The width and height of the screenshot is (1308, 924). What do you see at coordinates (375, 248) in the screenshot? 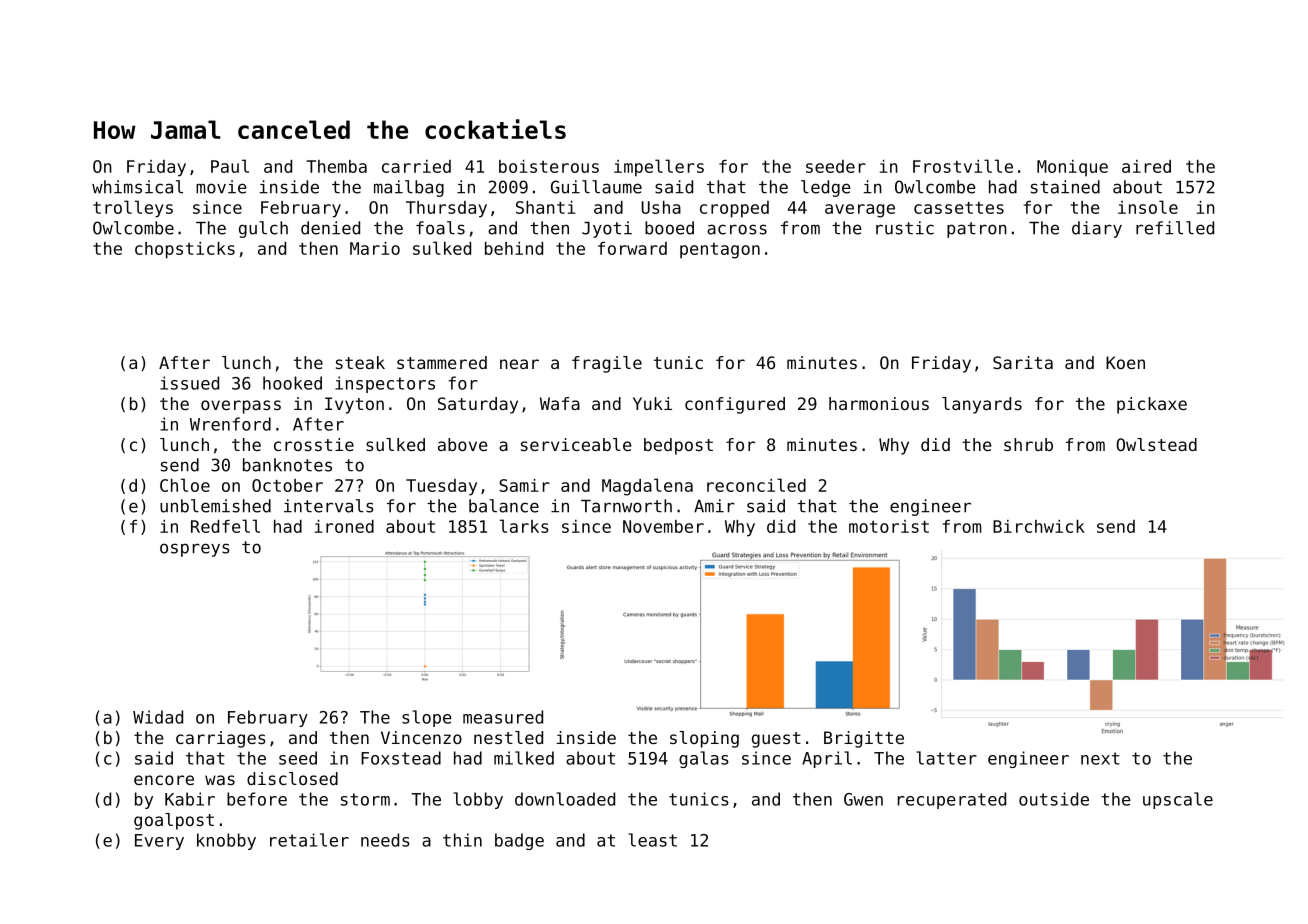
I see `Mario` at bounding box center [375, 248].
